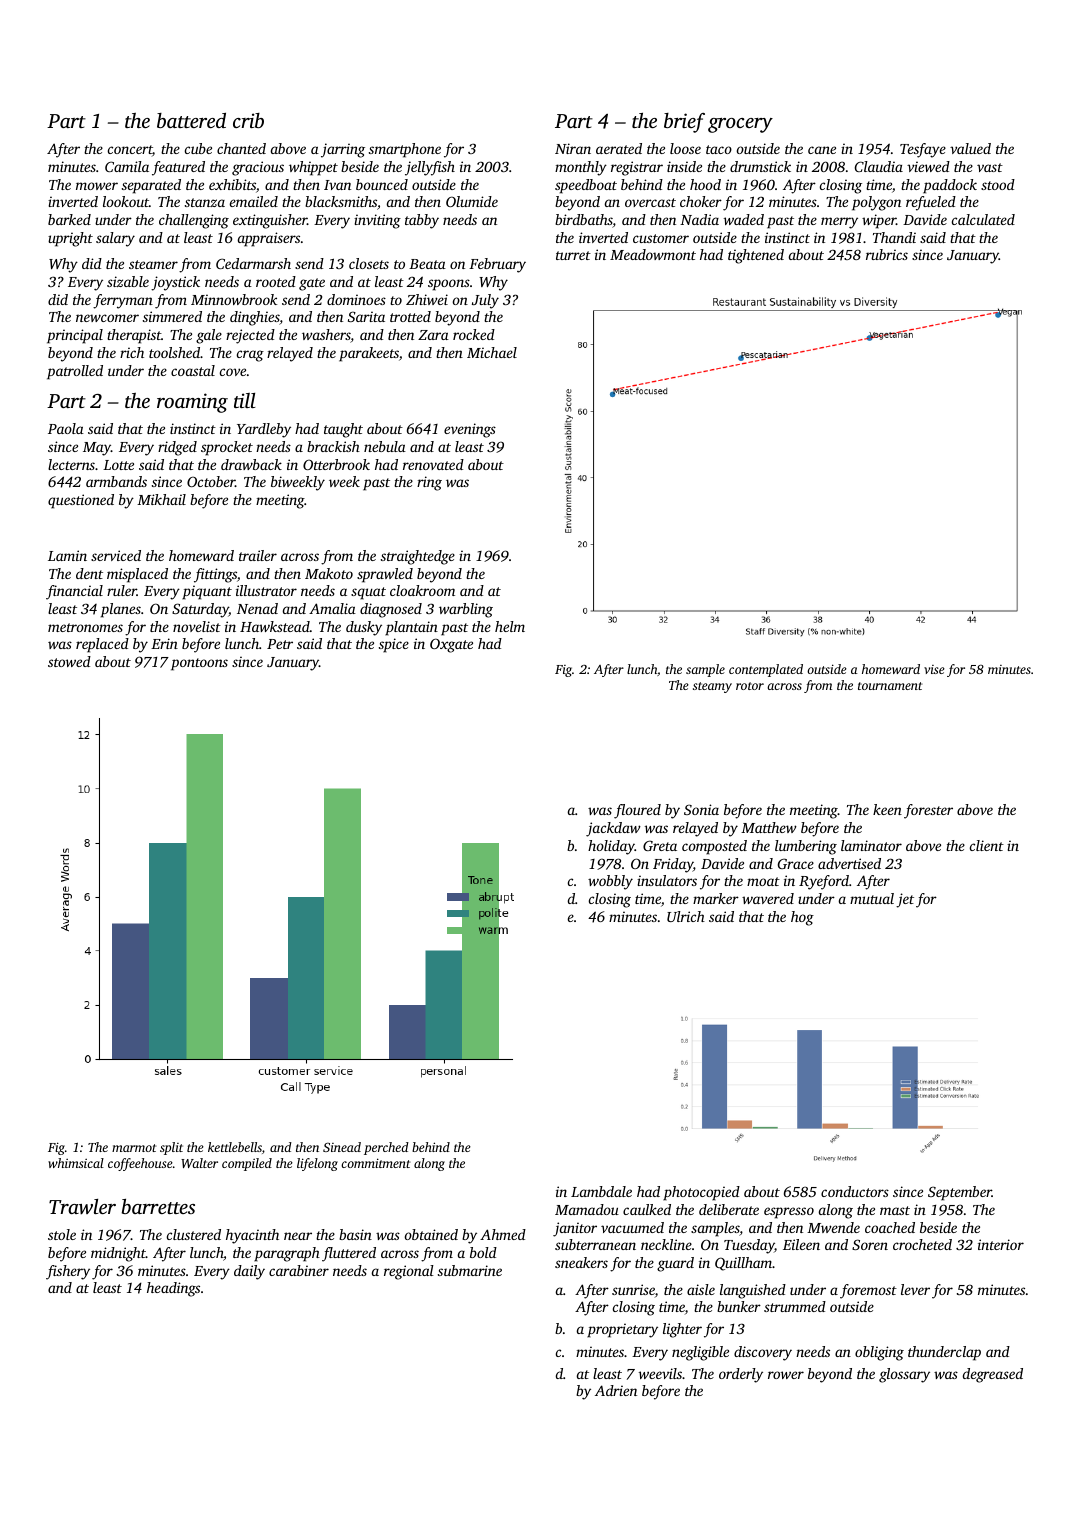 The width and height of the document is (1083, 1531). What do you see at coordinates (802, 918) in the document?
I see `hog` at bounding box center [802, 918].
